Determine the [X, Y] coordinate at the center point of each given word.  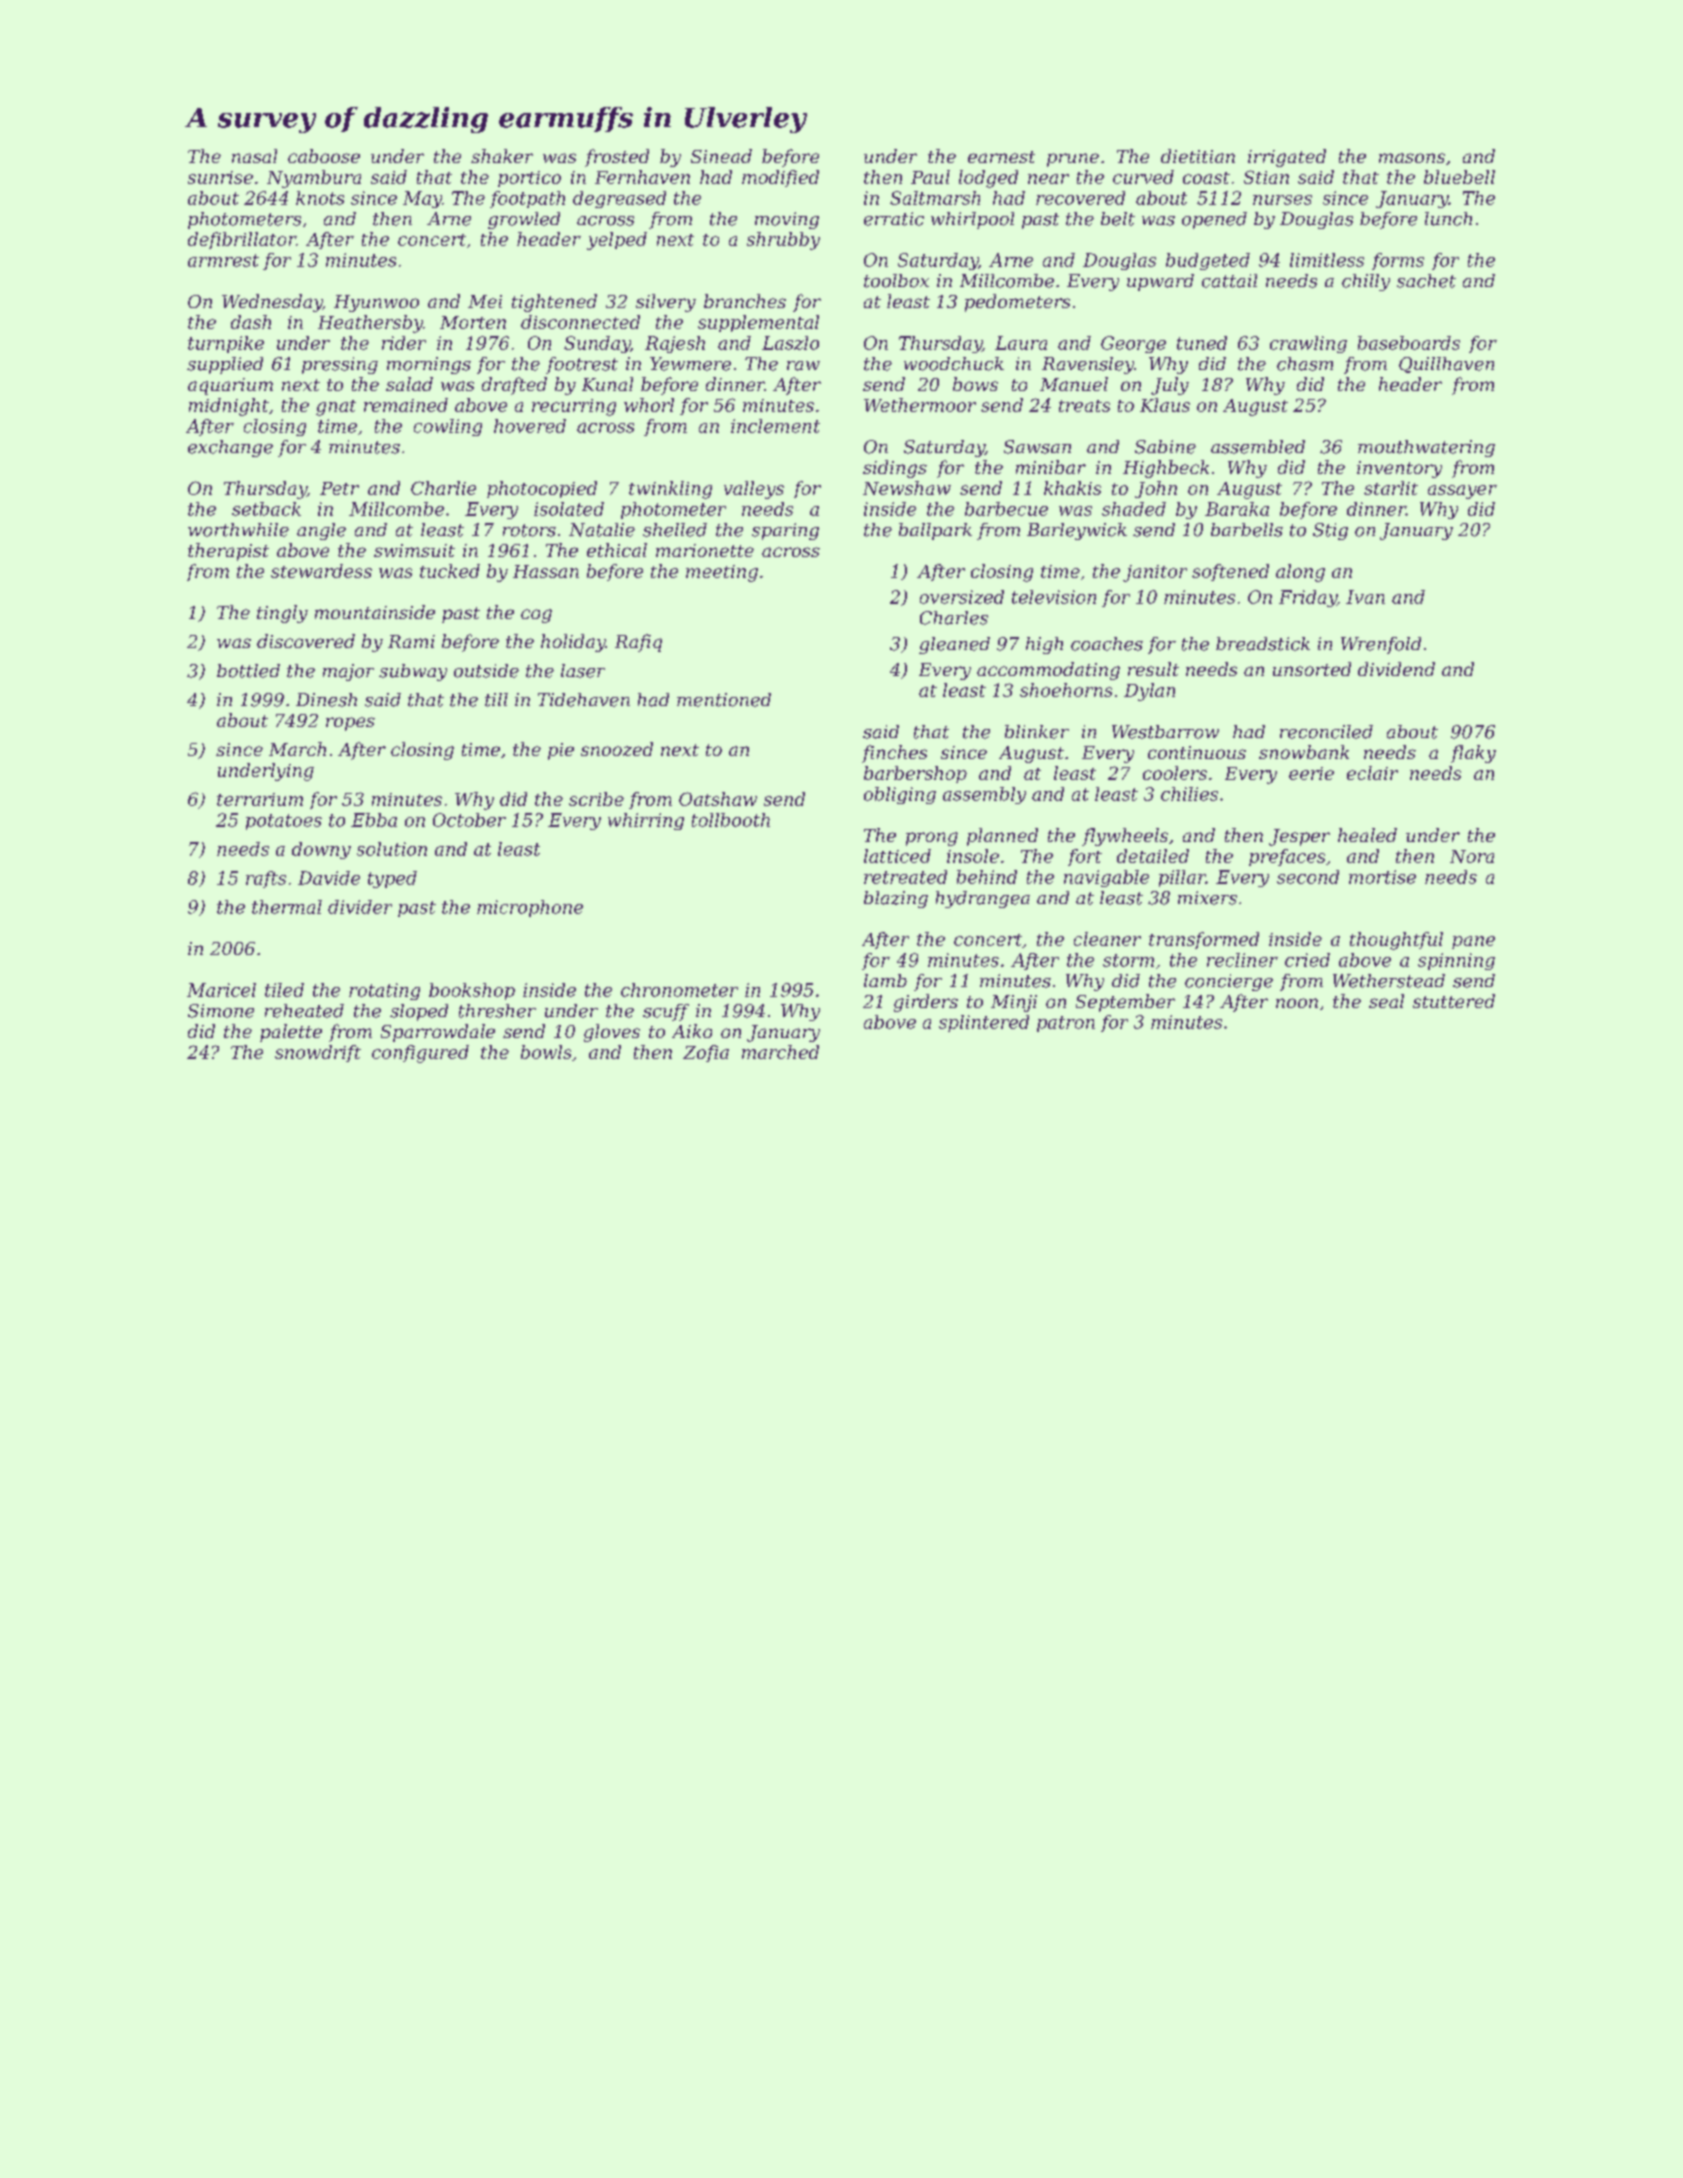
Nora [1472, 856]
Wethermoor [920, 405]
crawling [1308, 344]
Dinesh [326, 700]
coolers [1175, 773]
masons [1412, 158]
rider [404, 343]
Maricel [221, 990]
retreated [905, 877]
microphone [530, 908]
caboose [324, 156]
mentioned [724, 700]
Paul [930, 177]
